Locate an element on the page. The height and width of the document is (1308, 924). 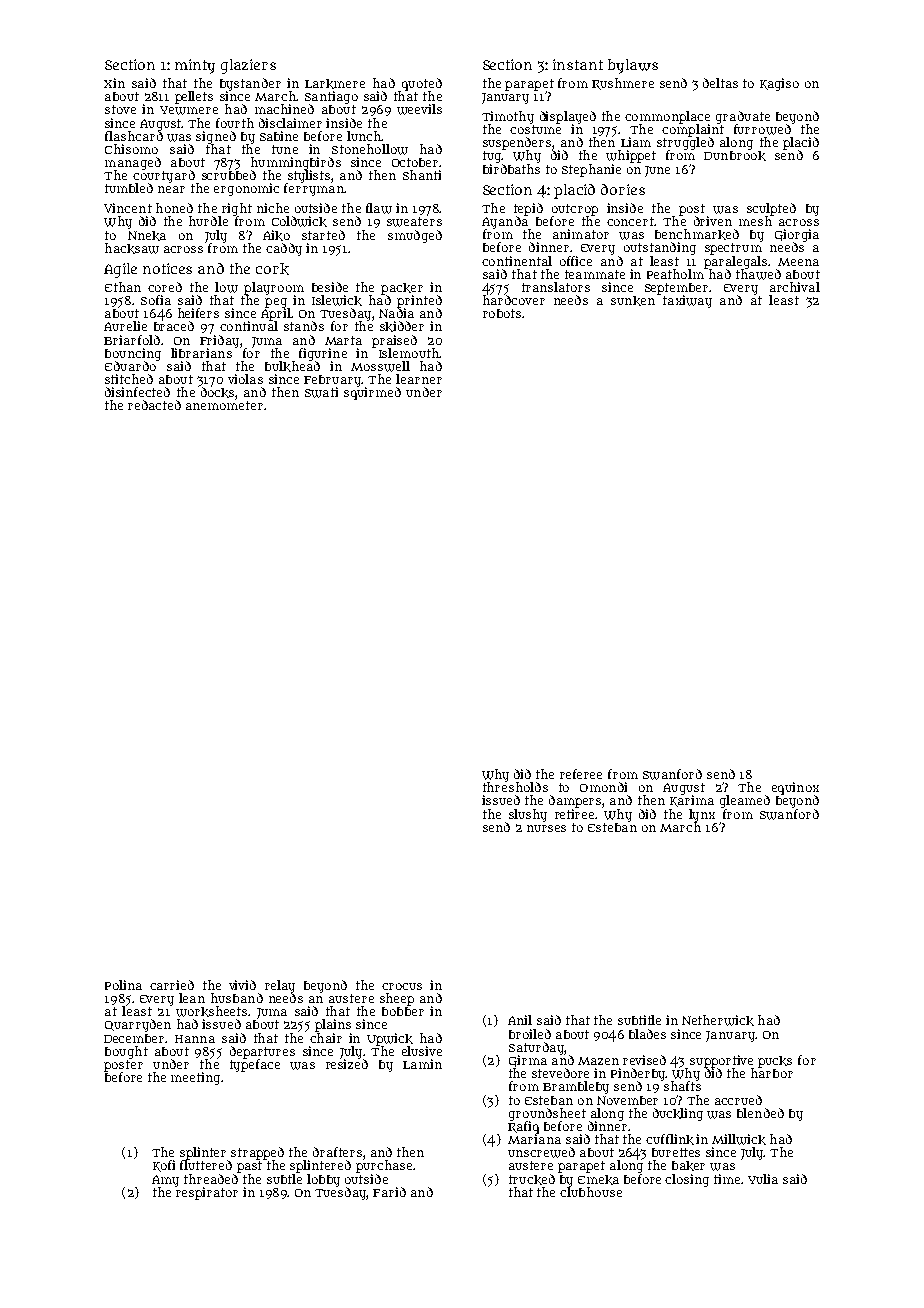
referee is located at coordinates (581, 774).
